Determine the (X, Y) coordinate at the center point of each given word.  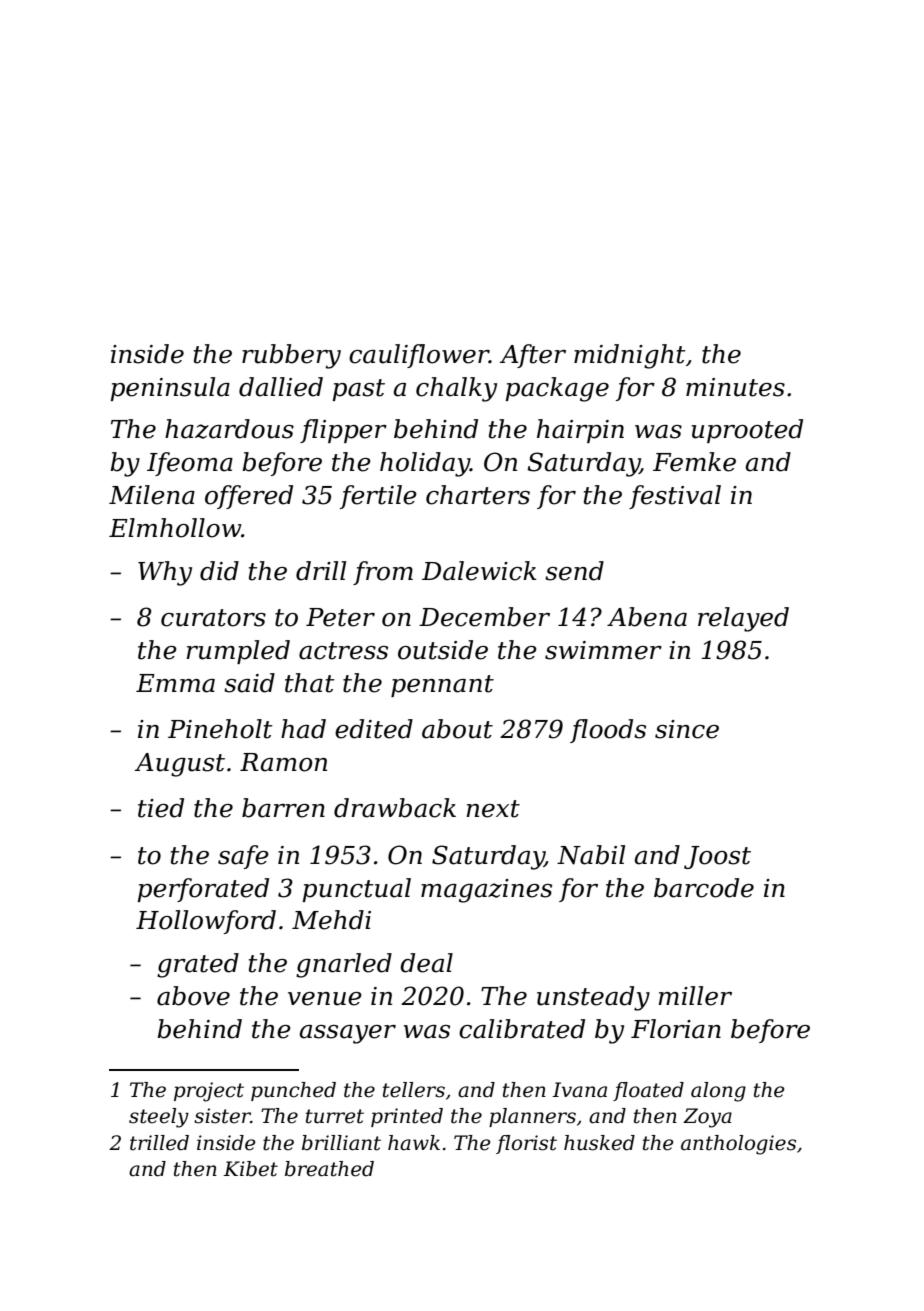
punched (293, 1091)
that (310, 683)
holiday (425, 464)
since (687, 729)
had (303, 729)
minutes (735, 387)
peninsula (170, 389)
